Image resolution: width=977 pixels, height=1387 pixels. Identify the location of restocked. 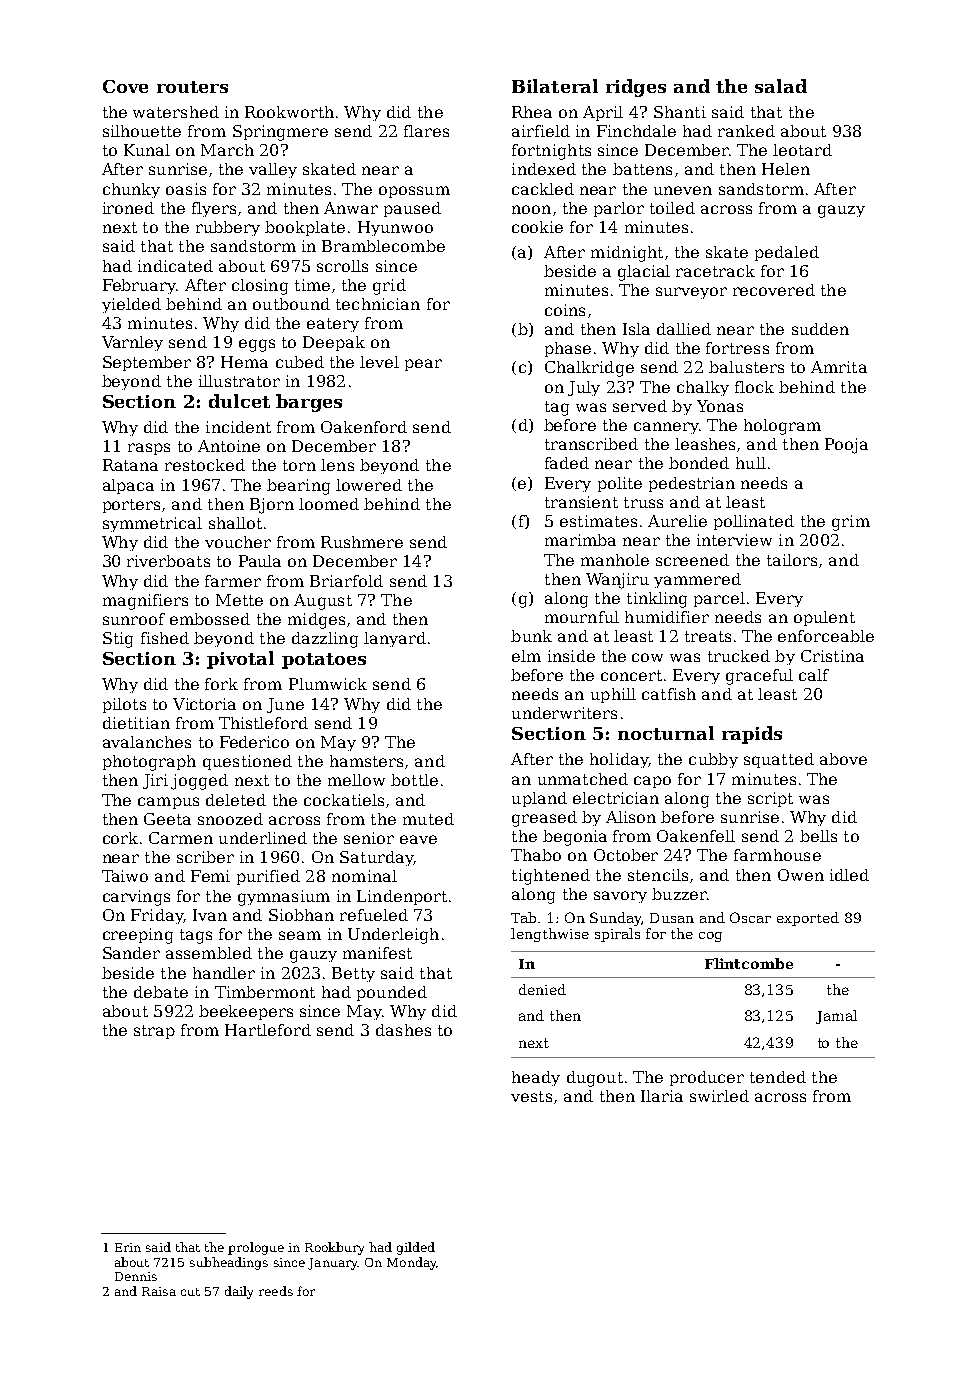
(205, 465).
